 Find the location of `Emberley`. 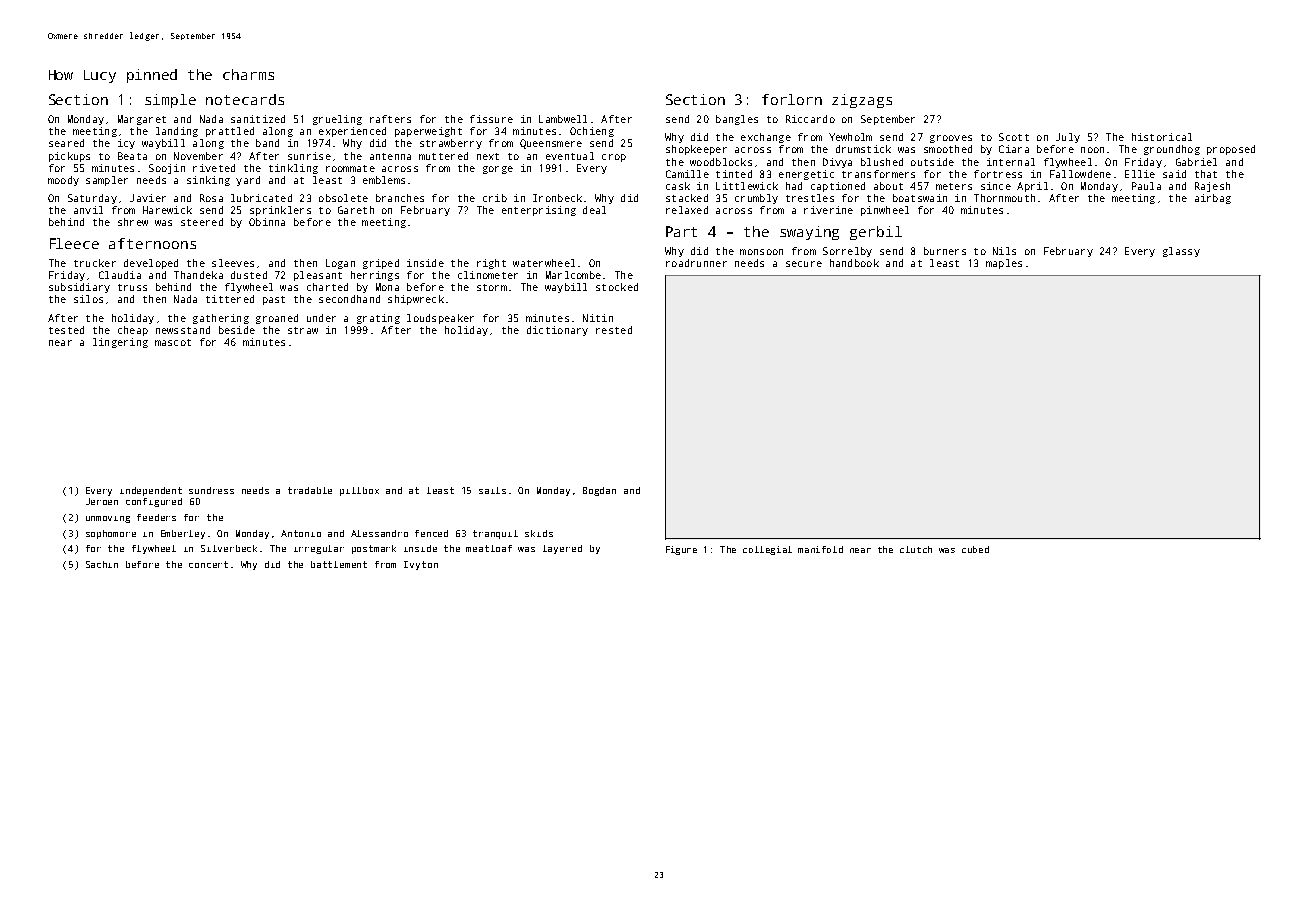

Emberley is located at coordinates (183, 534).
